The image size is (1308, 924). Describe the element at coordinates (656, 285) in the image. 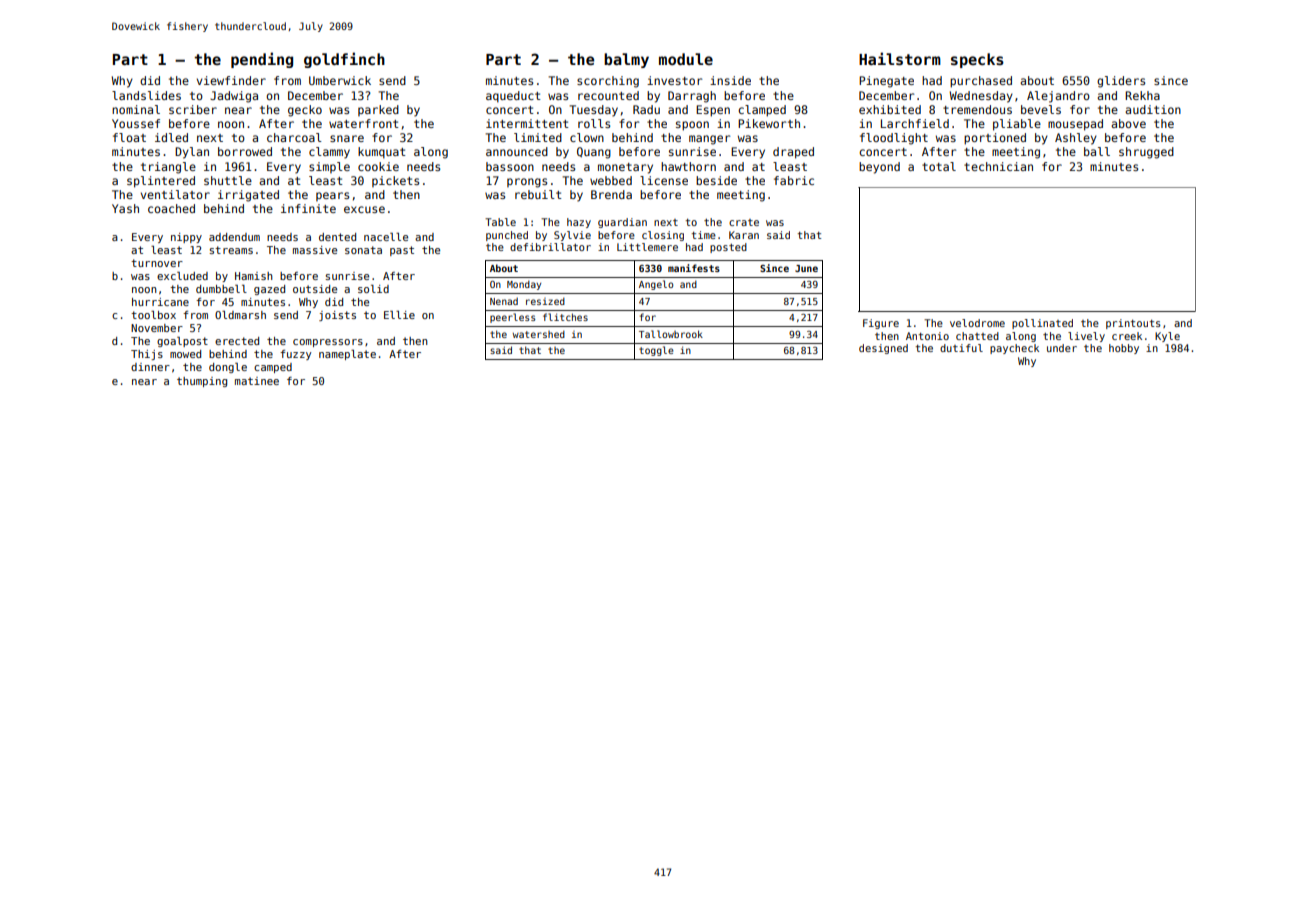

I see `Angelo` at that location.
